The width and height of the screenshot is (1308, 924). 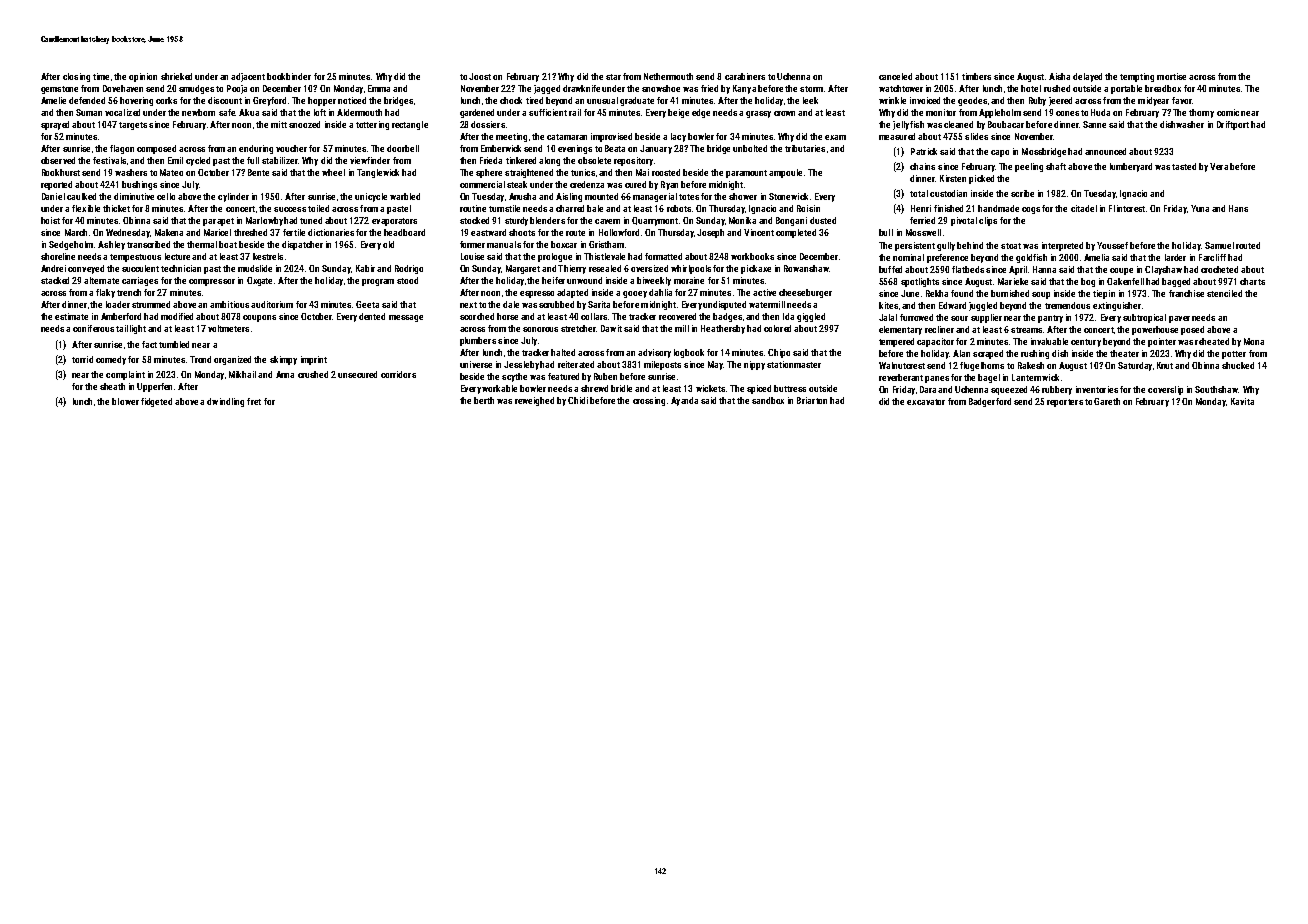 I want to click on mortise, so click(x=1171, y=76).
